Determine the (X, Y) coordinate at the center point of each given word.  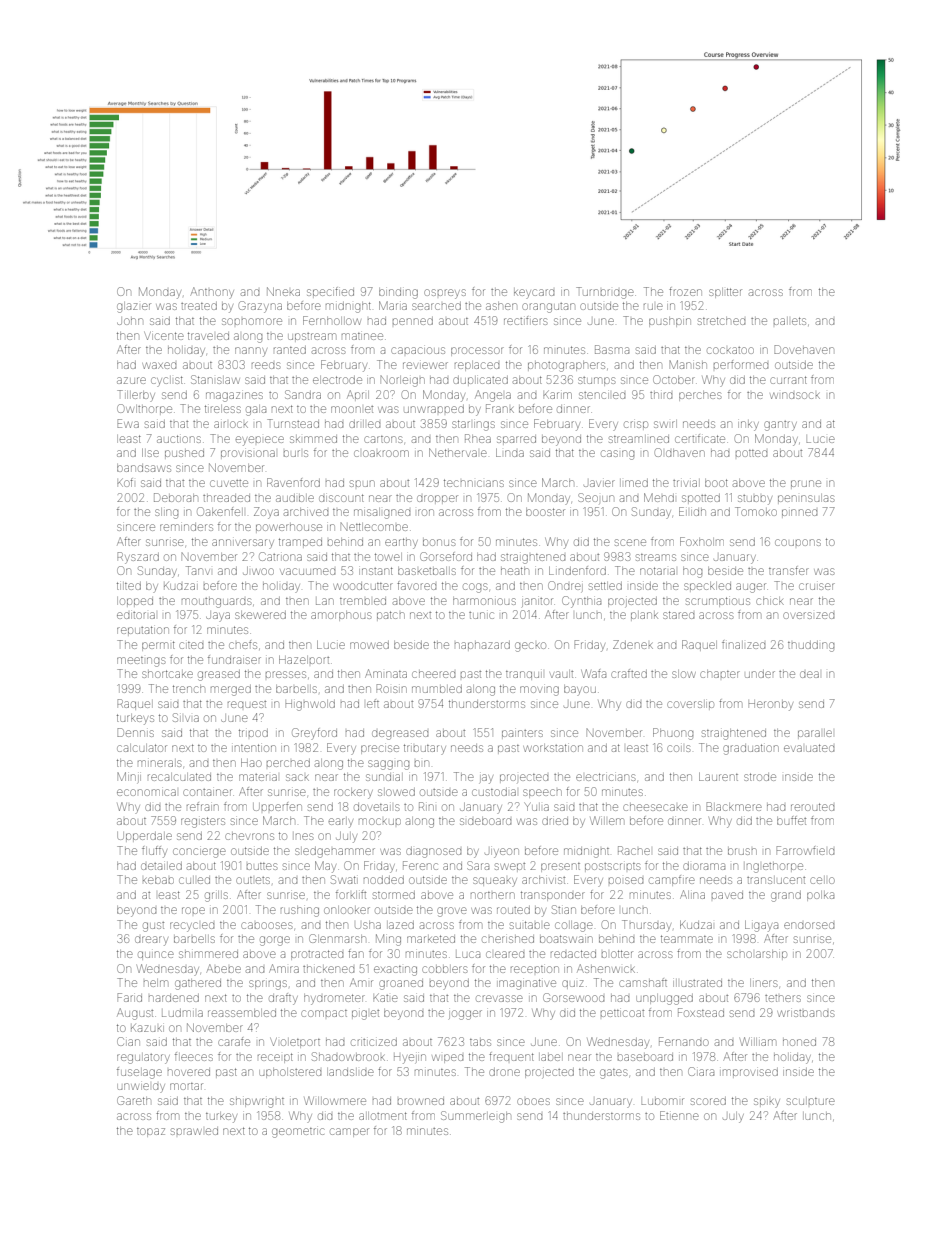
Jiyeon (502, 853)
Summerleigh (476, 1117)
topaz (151, 1132)
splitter (725, 293)
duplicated (480, 380)
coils (678, 748)
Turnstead (293, 423)
